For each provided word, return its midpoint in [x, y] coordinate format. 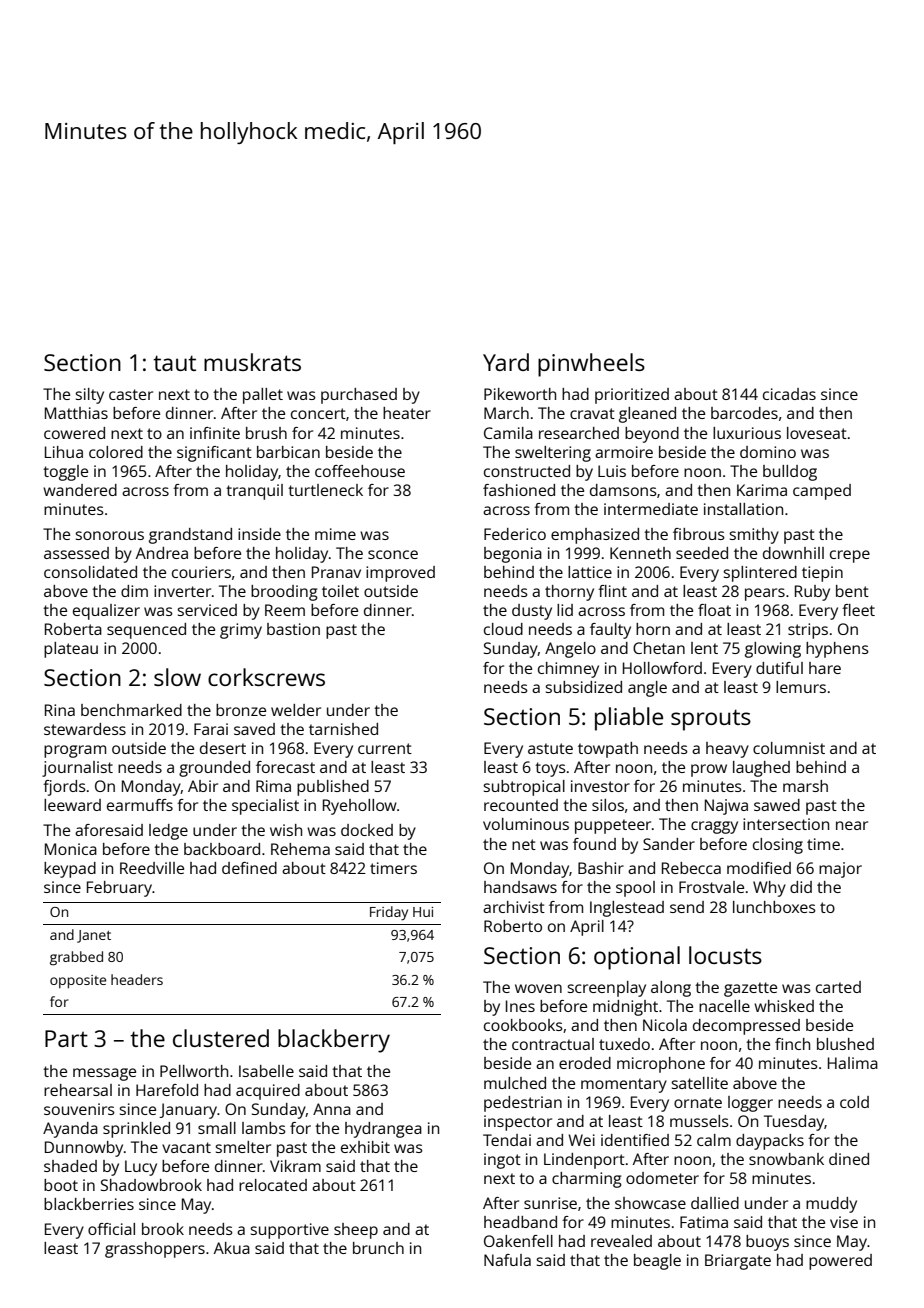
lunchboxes [774, 907]
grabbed [76, 958]
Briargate [738, 1262]
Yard [506, 362]
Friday [389, 913]
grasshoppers [155, 1250]
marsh [805, 786]
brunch [378, 1248]
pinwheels [591, 365]
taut [174, 363]
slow [177, 677]
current [385, 748]
